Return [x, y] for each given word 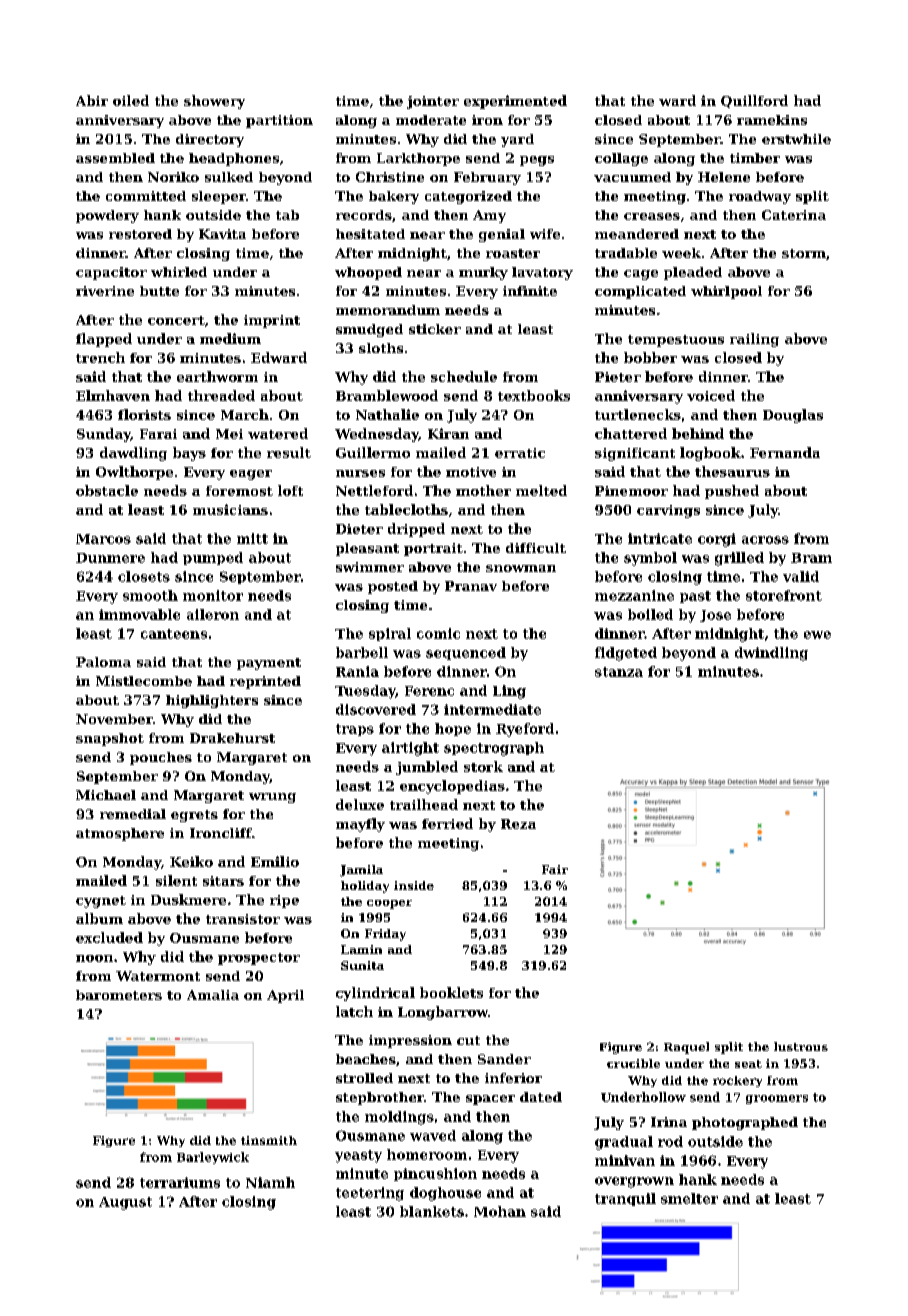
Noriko [173, 177]
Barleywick [213, 1158]
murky [483, 273]
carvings [668, 511]
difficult [536, 548]
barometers [119, 995]
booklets [451, 992]
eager [251, 475]
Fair [555, 869]
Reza [518, 824]
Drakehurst [232, 738]
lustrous [801, 1046]
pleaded [693, 273]
